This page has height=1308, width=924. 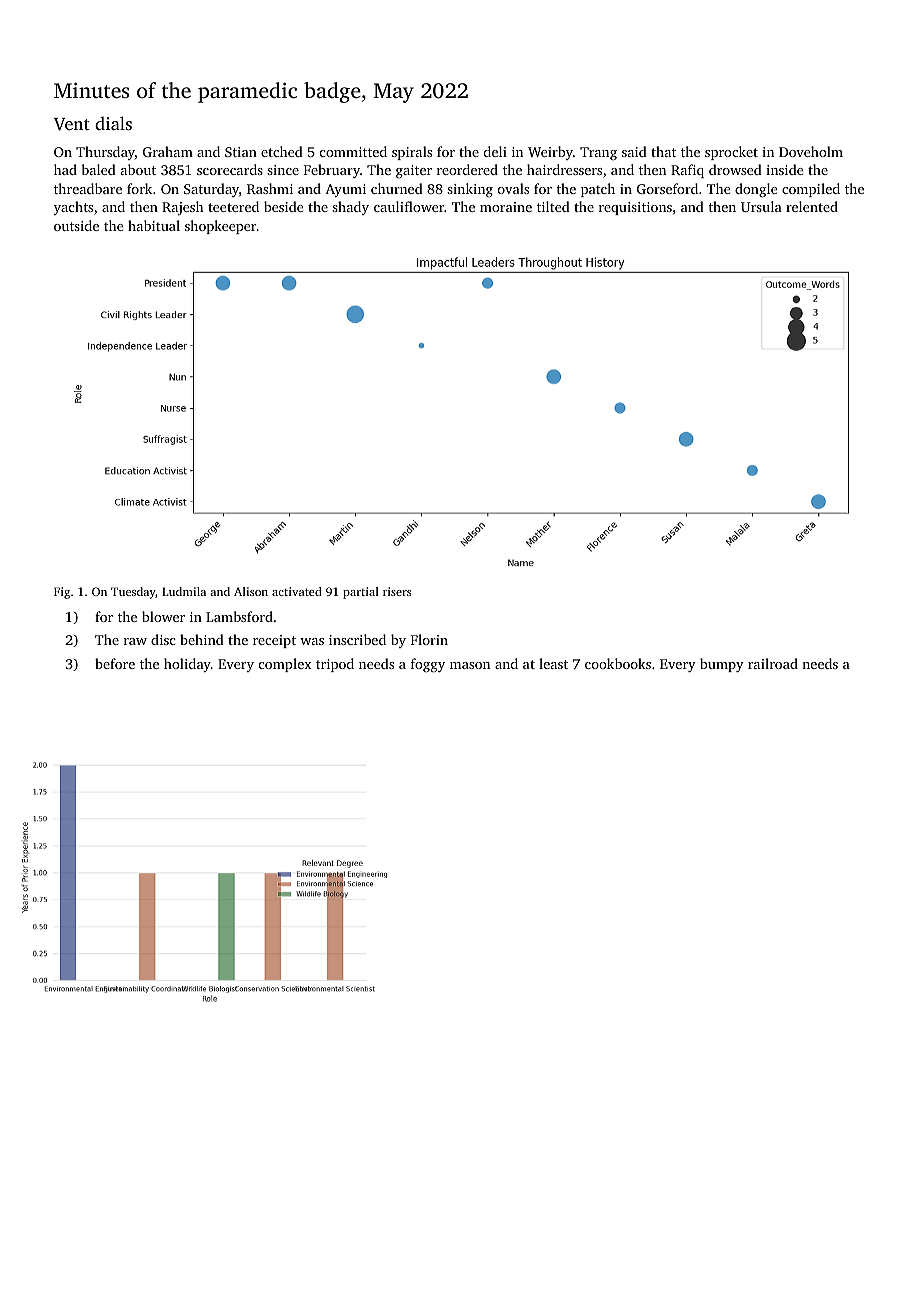 I want to click on shady, so click(x=350, y=208).
